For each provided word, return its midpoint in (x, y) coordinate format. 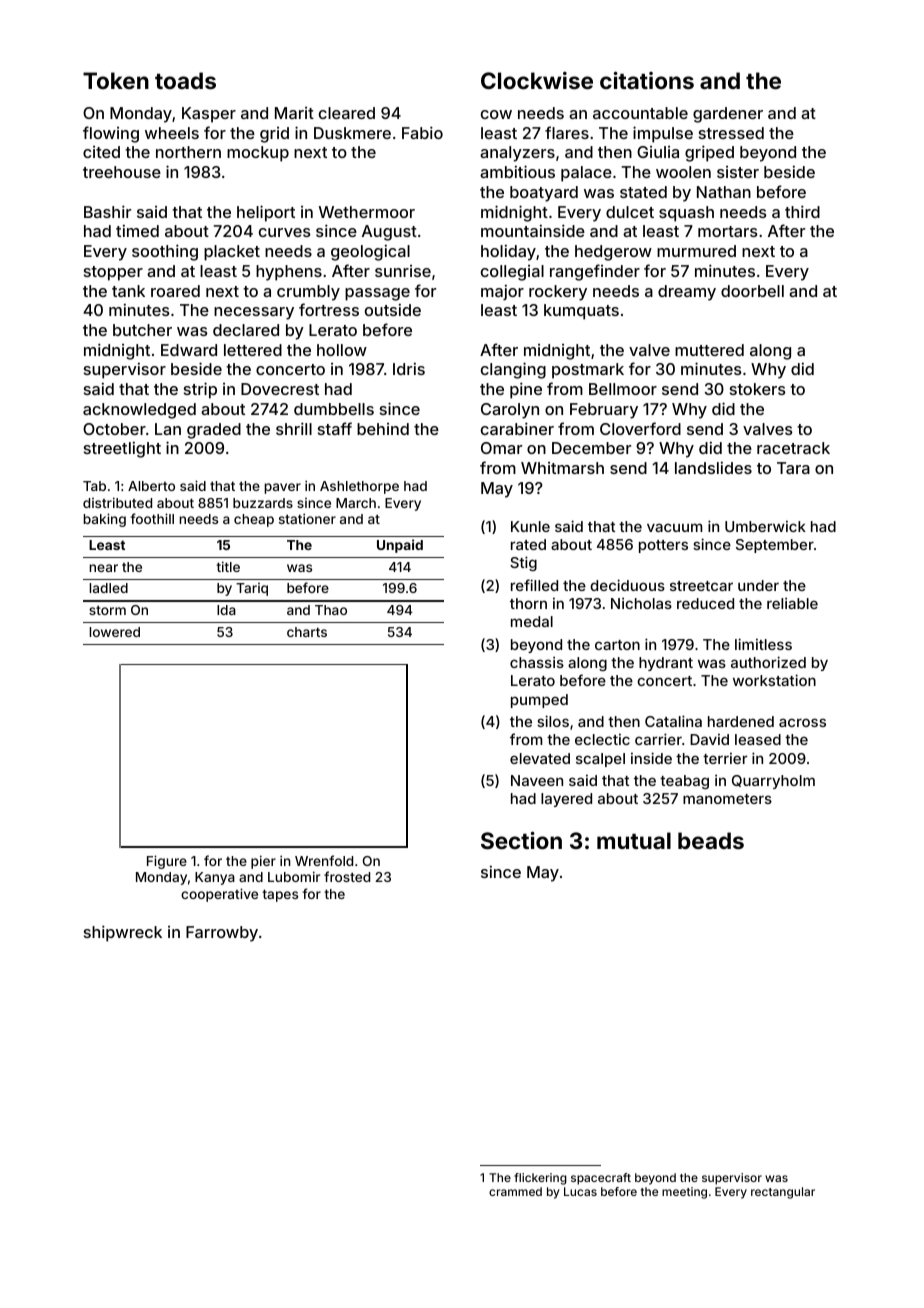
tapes (280, 895)
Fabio (422, 132)
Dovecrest (280, 389)
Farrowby (222, 934)
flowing (111, 134)
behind (383, 429)
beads (711, 840)
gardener (728, 115)
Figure (167, 862)
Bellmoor (623, 389)
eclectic (602, 739)
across (802, 722)
